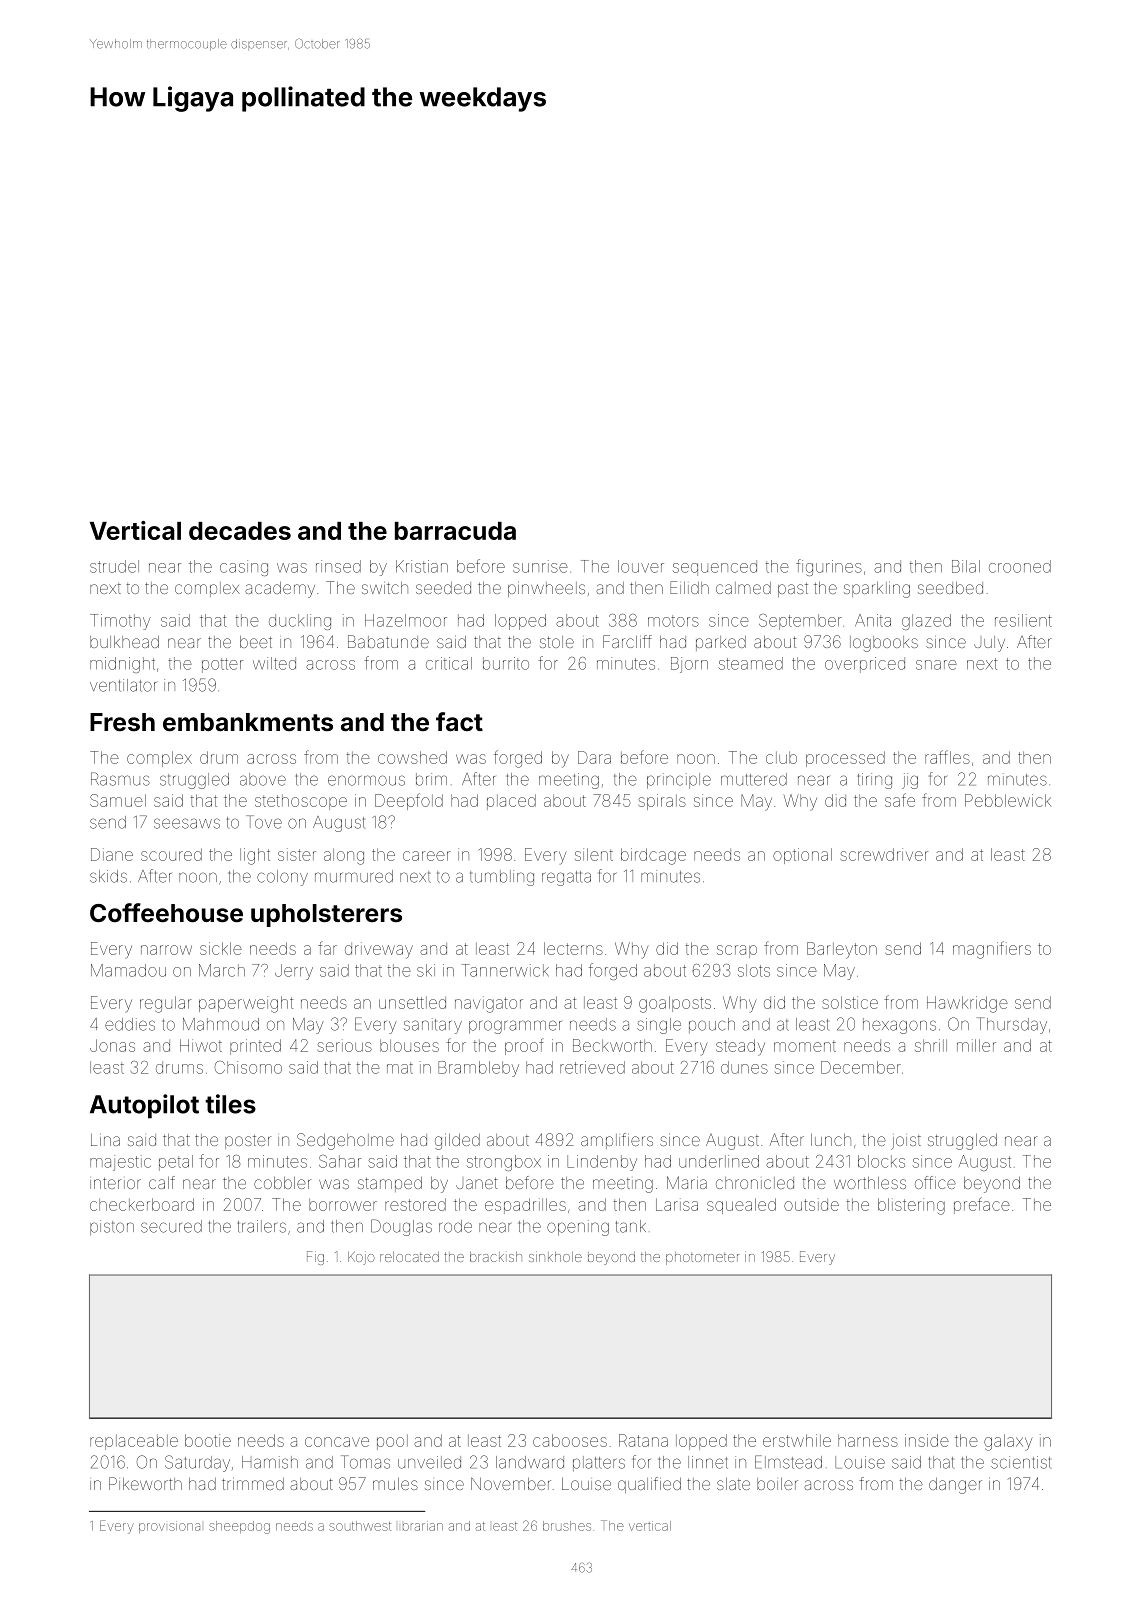 This image has width=1141, height=1614. Describe the element at coordinates (751, 663) in the image. I see `steamed` at that location.
